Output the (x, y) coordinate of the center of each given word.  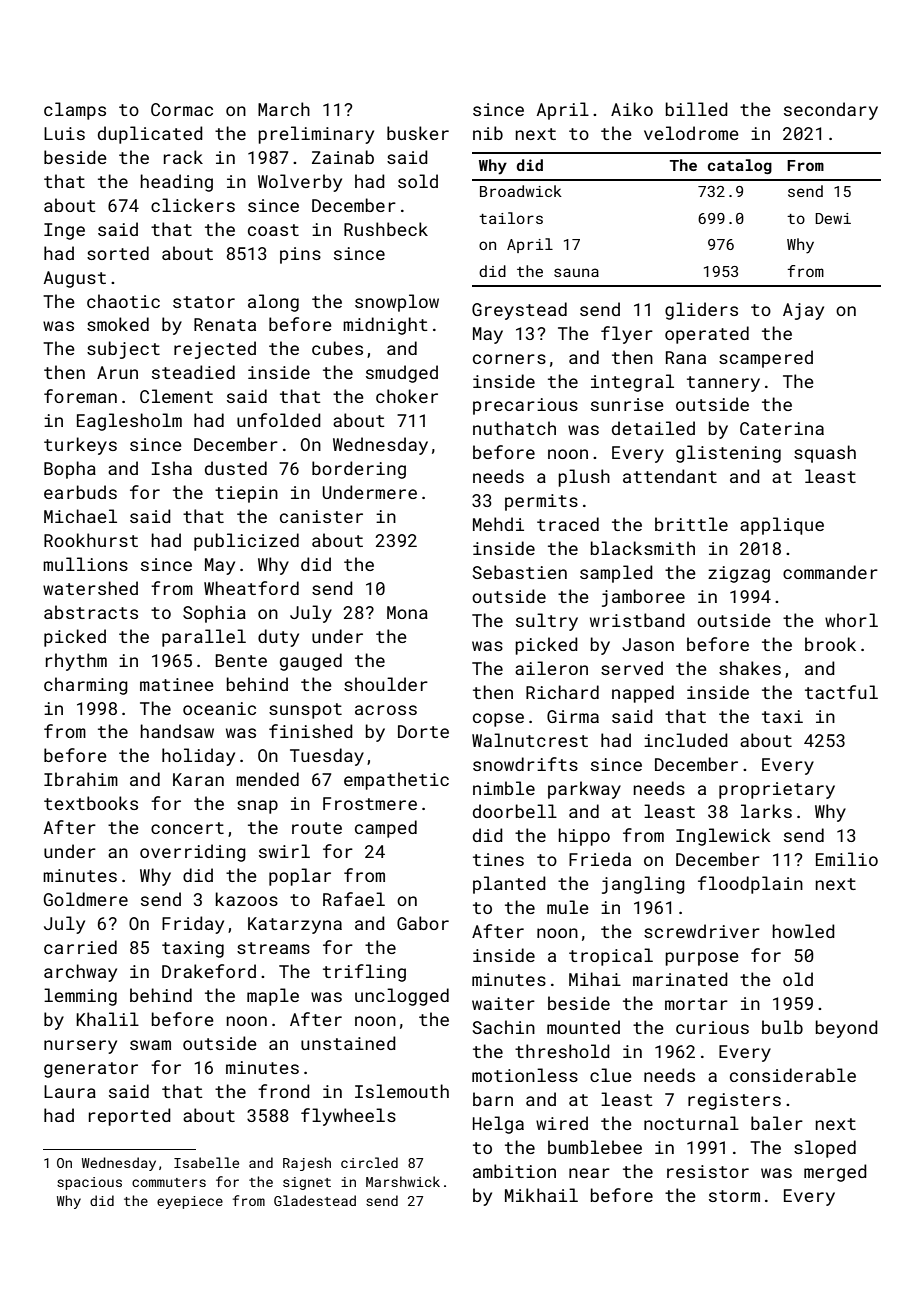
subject (123, 350)
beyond (847, 1029)
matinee (177, 684)
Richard (562, 692)
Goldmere (86, 899)
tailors (511, 218)
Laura (70, 1091)
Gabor (423, 923)
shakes (750, 668)
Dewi (833, 218)
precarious (525, 406)
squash (825, 454)
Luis (64, 133)
